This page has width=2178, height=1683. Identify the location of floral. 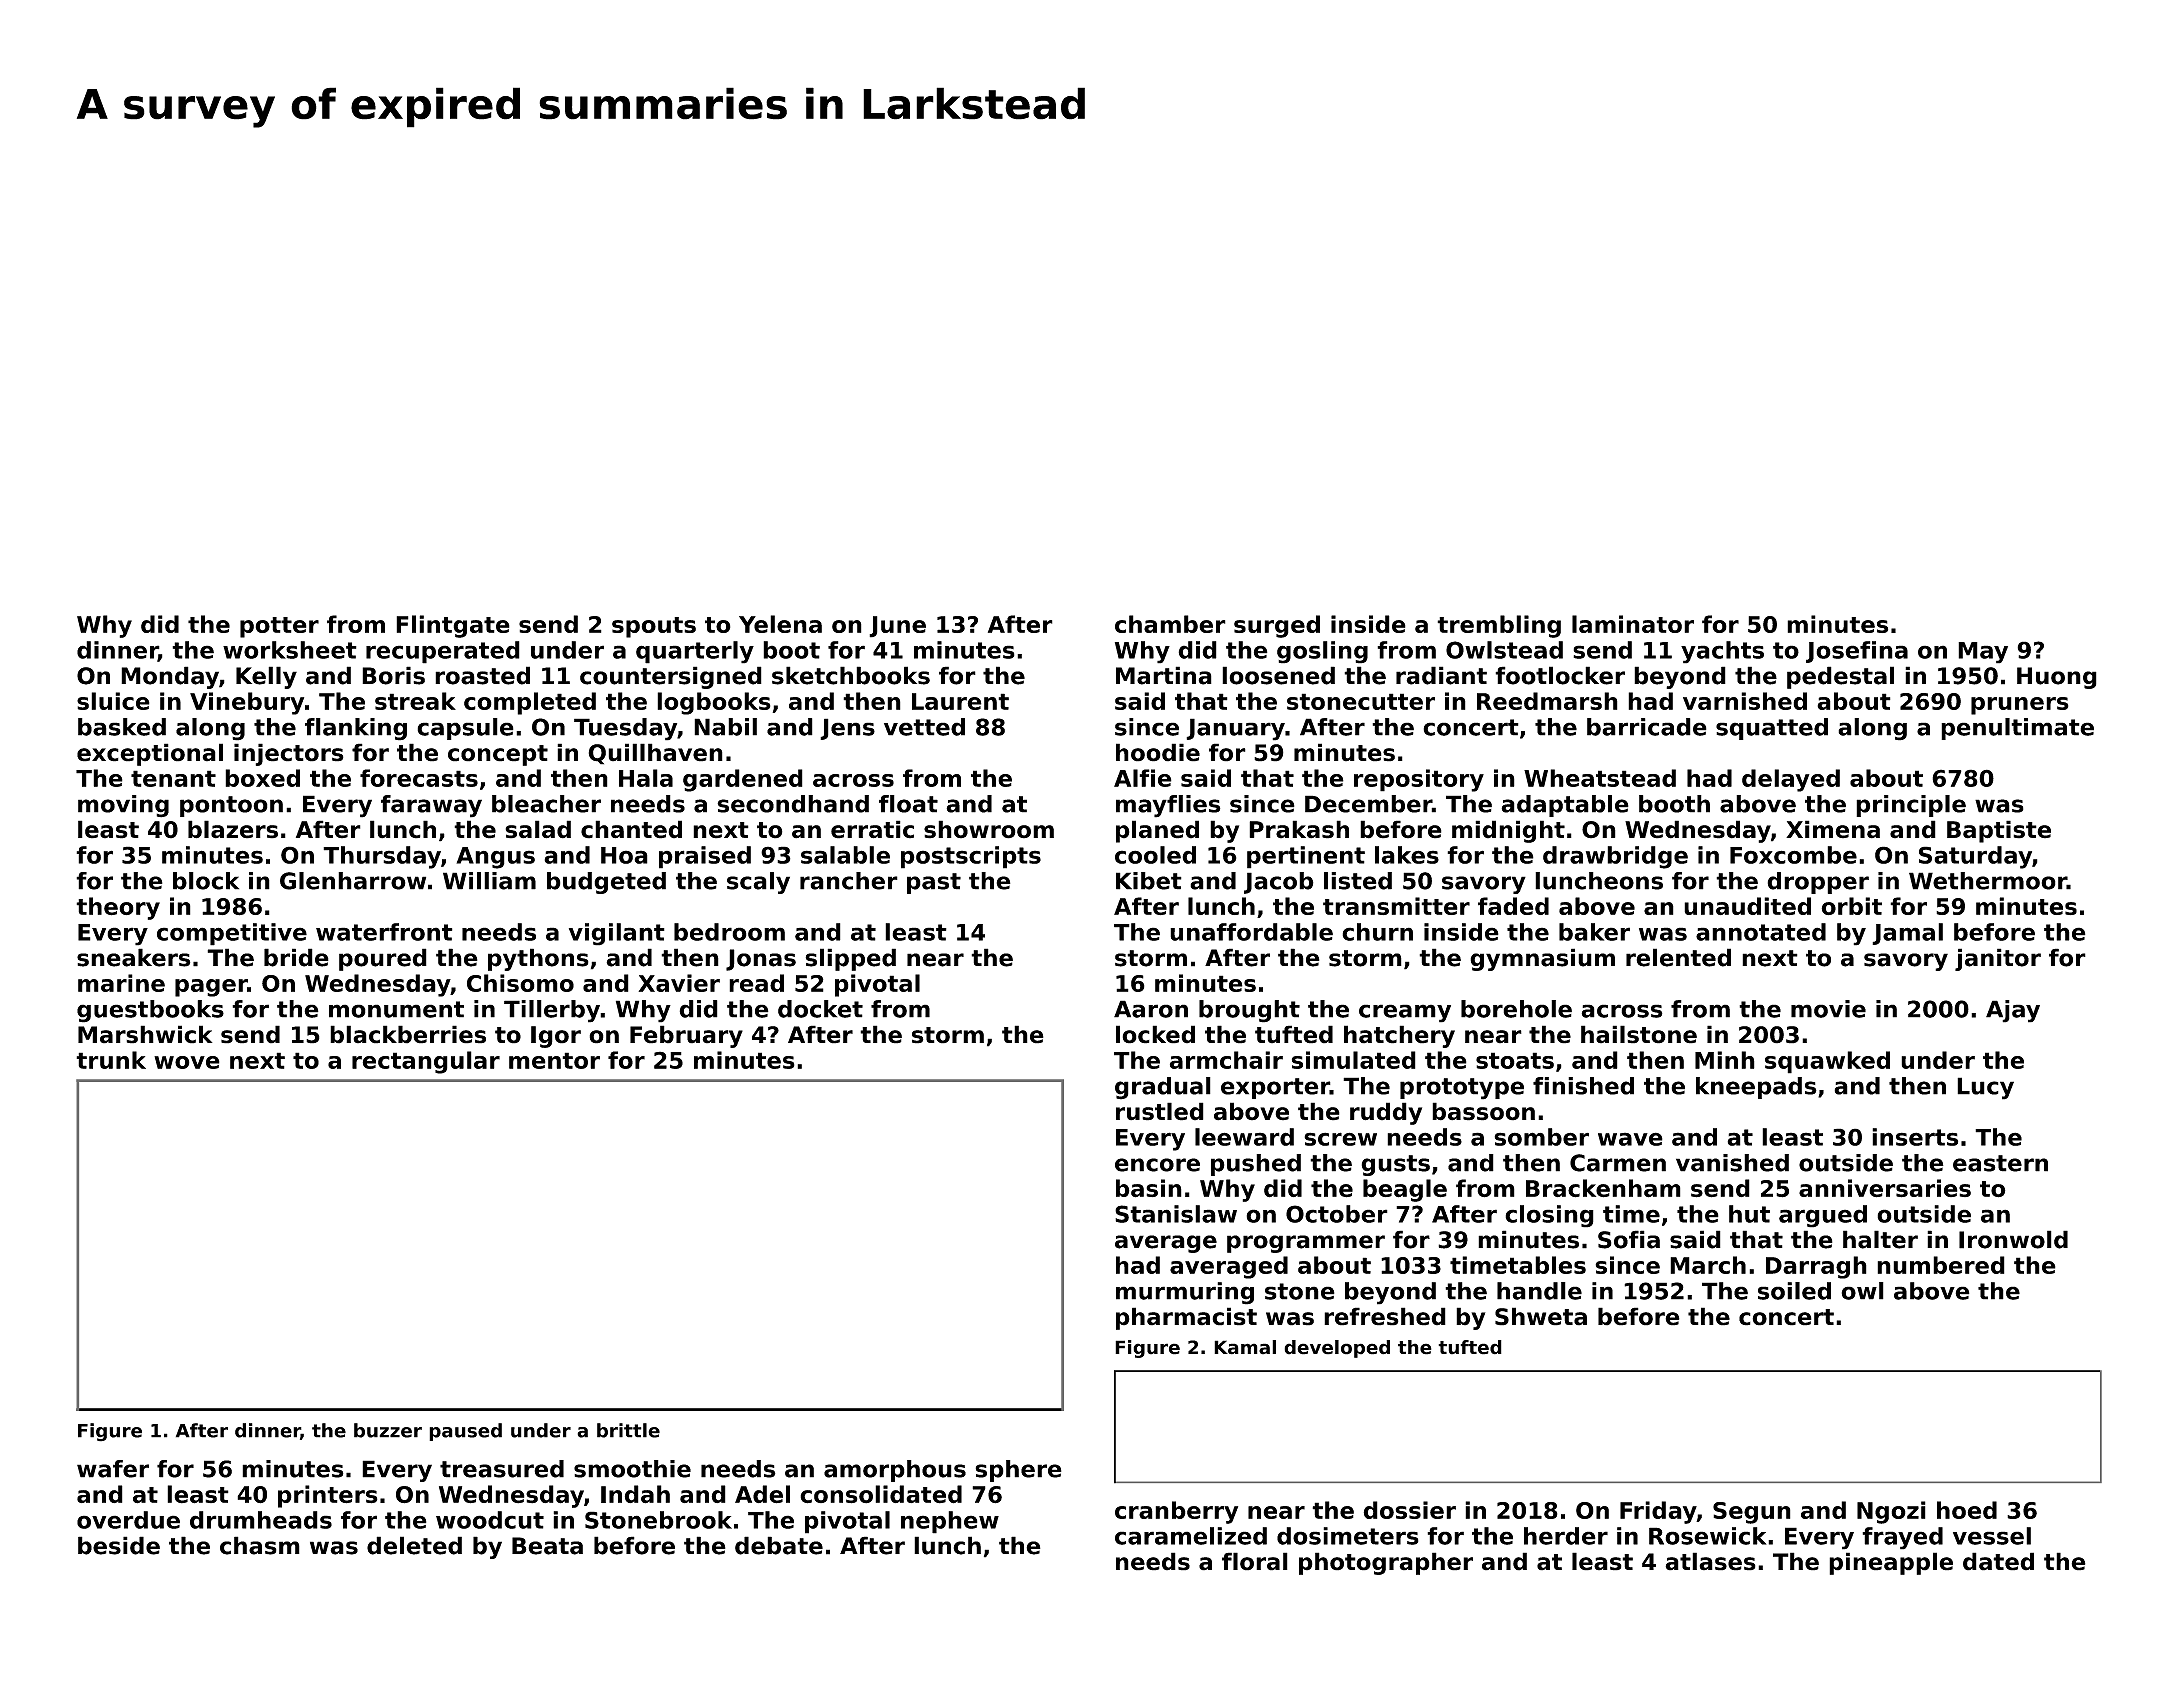
(1255, 1561).
